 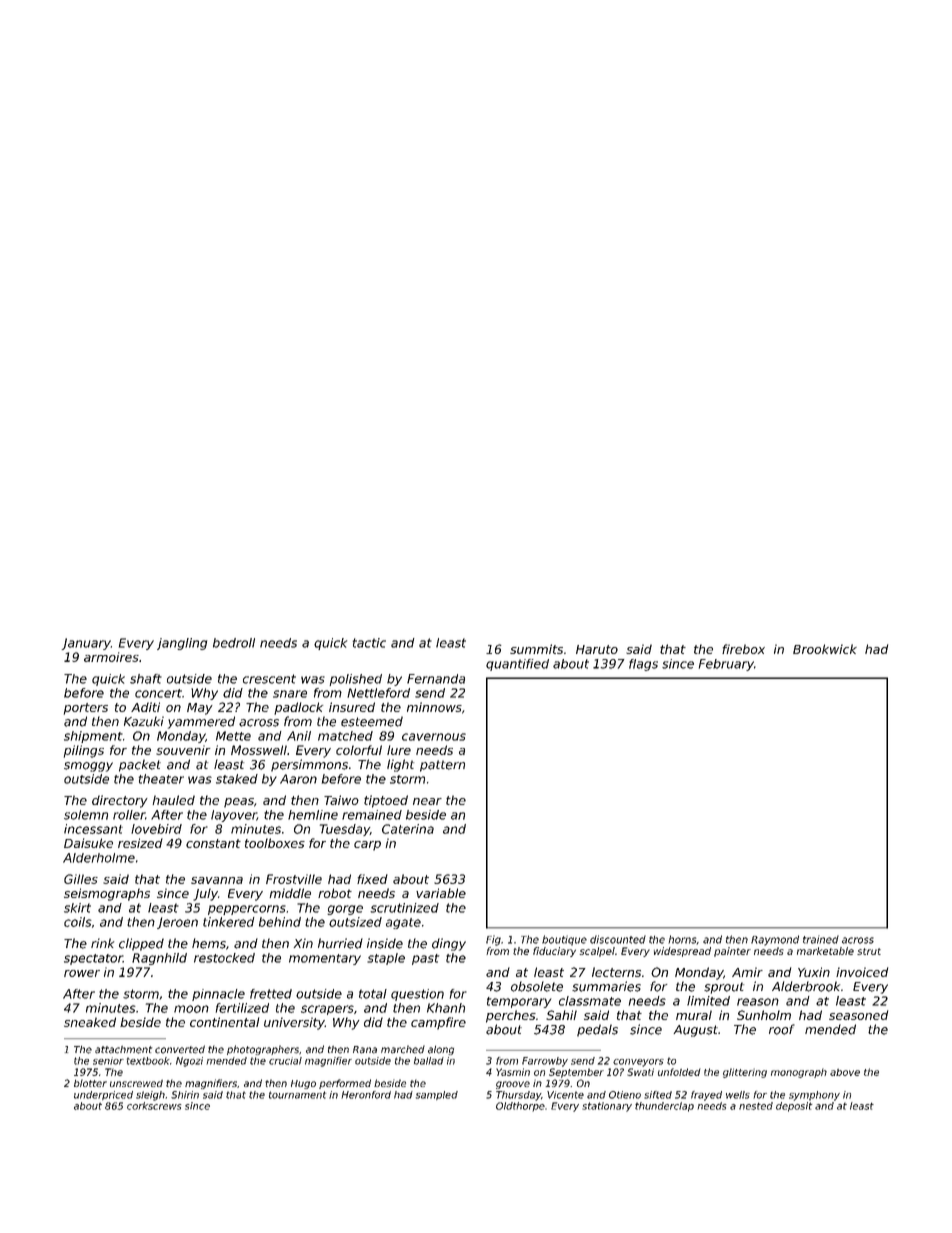 What do you see at coordinates (664, 1107) in the page?
I see `thunderclap` at bounding box center [664, 1107].
